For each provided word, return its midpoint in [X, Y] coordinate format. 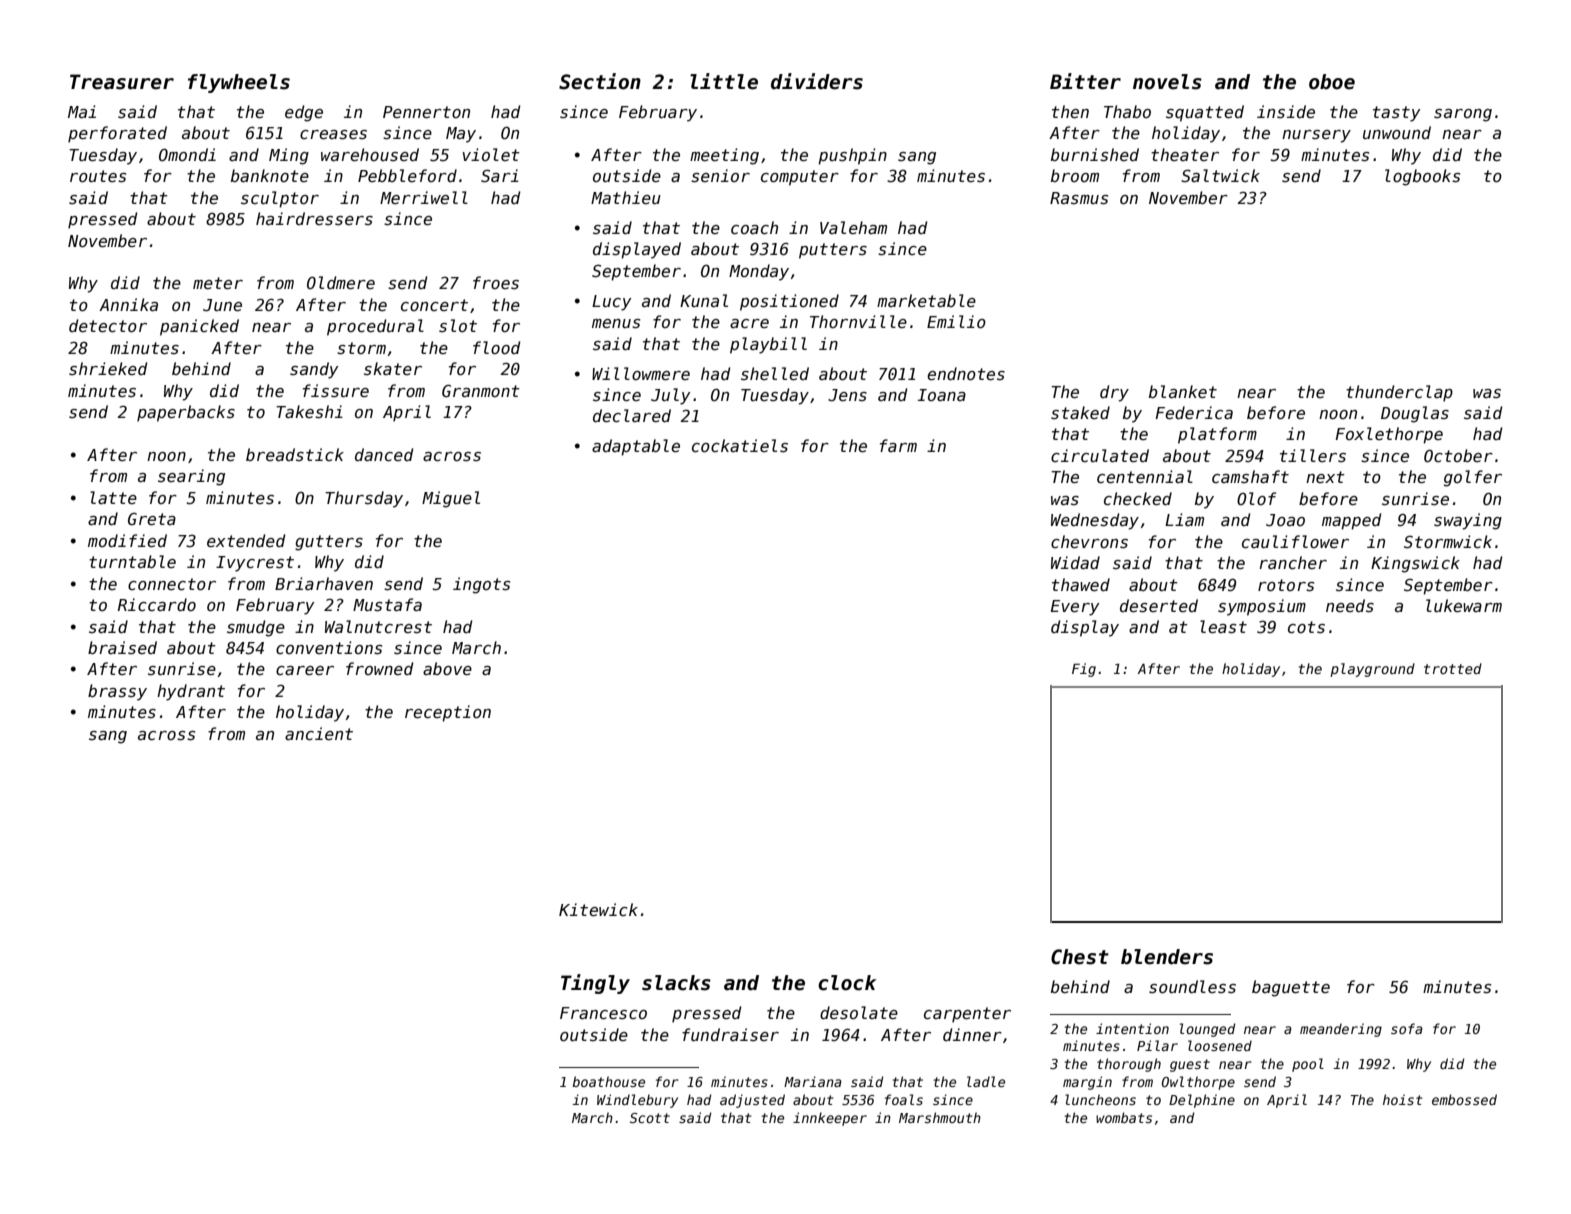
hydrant [191, 692]
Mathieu [626, 197]
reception [448, 713]
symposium [1262, 607]
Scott [650, 1118]
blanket [1183, 391]
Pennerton [426, 112]
